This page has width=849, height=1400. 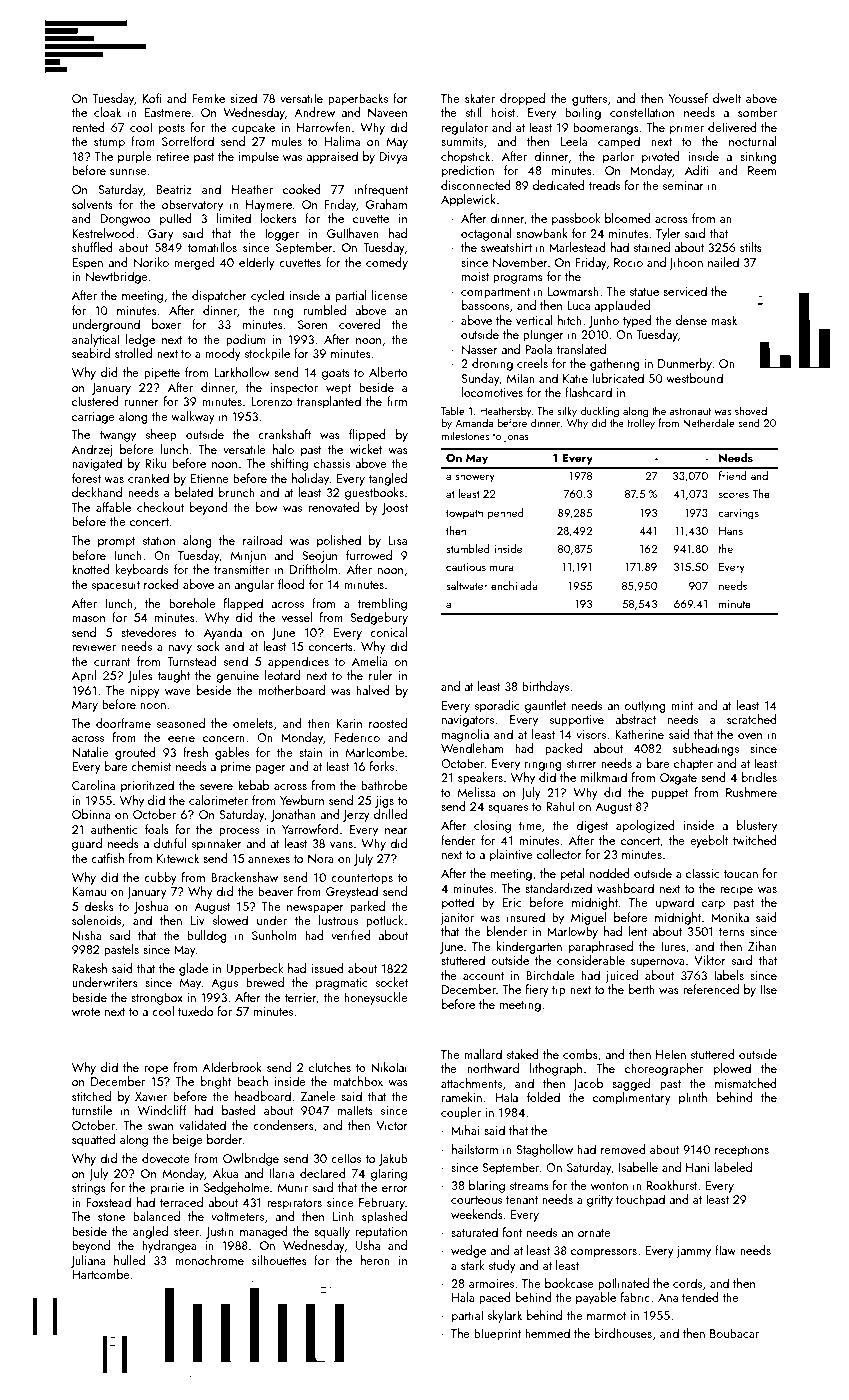 What do you see at coordinates (384, 785) in the page?
I see `bathrobe` at bounding box center [384, 785].
